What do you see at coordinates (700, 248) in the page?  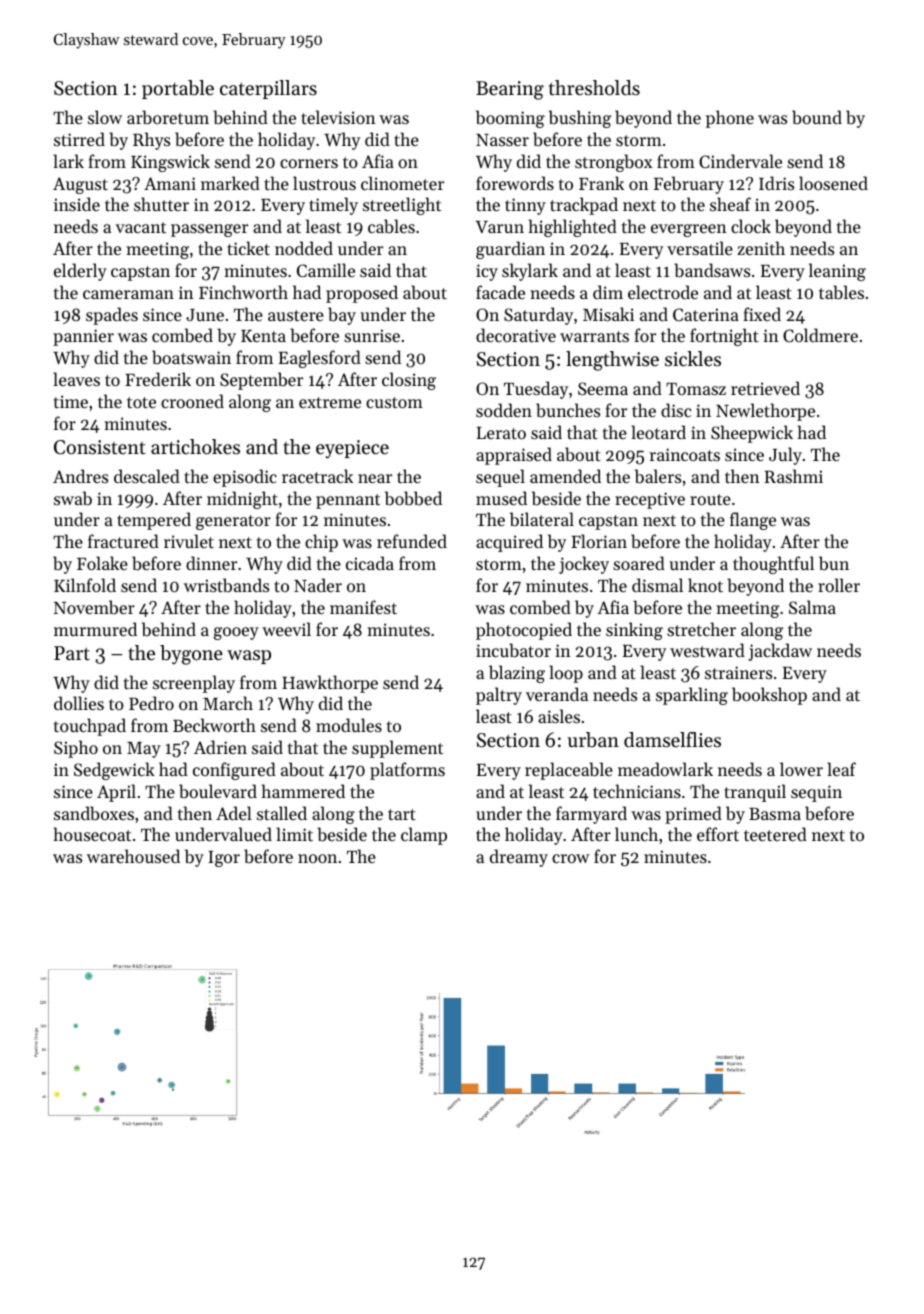 I see `versatile` at bounding box center [700, 248].
